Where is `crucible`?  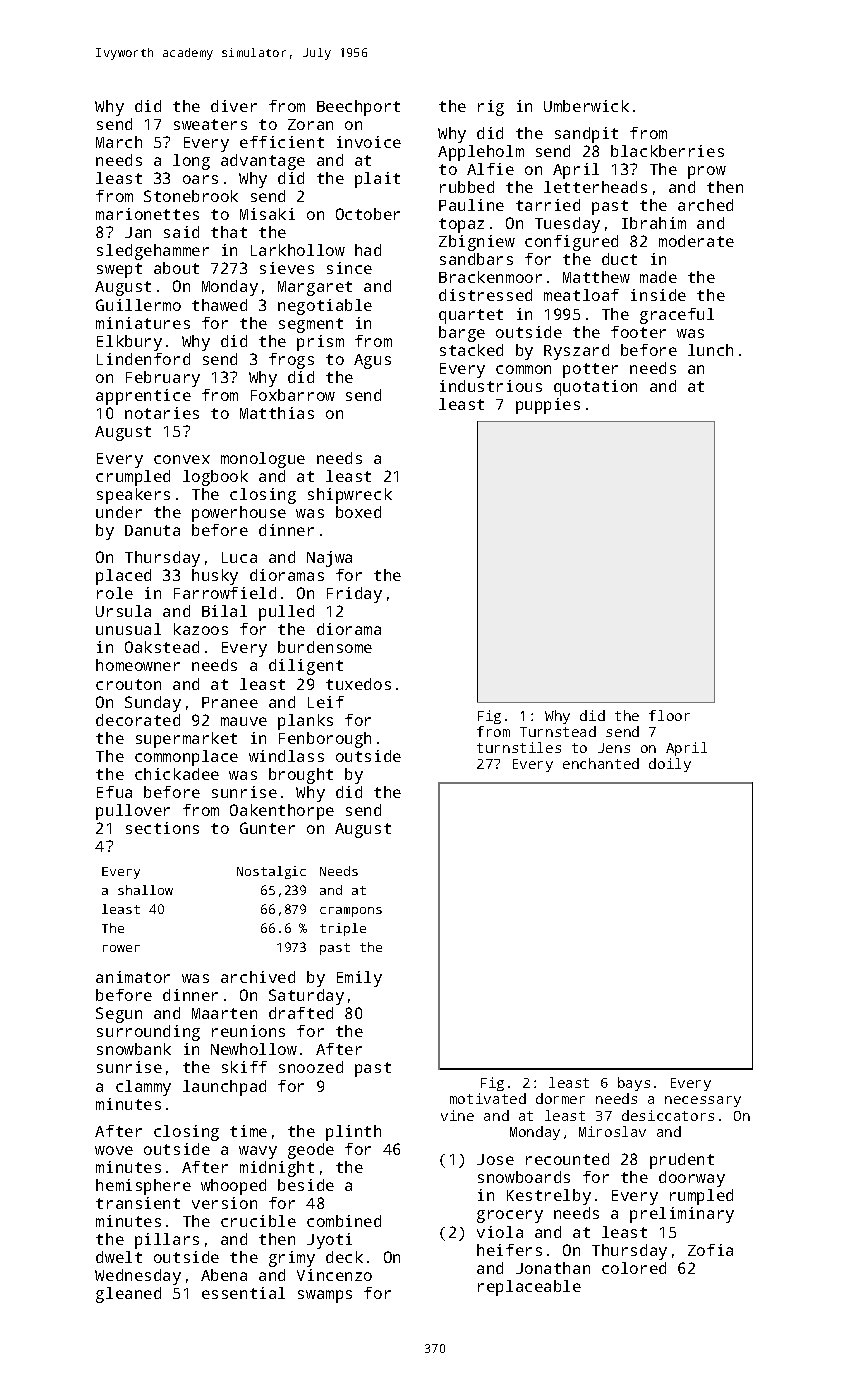
crucible is located at coordinates (258, 1221).
